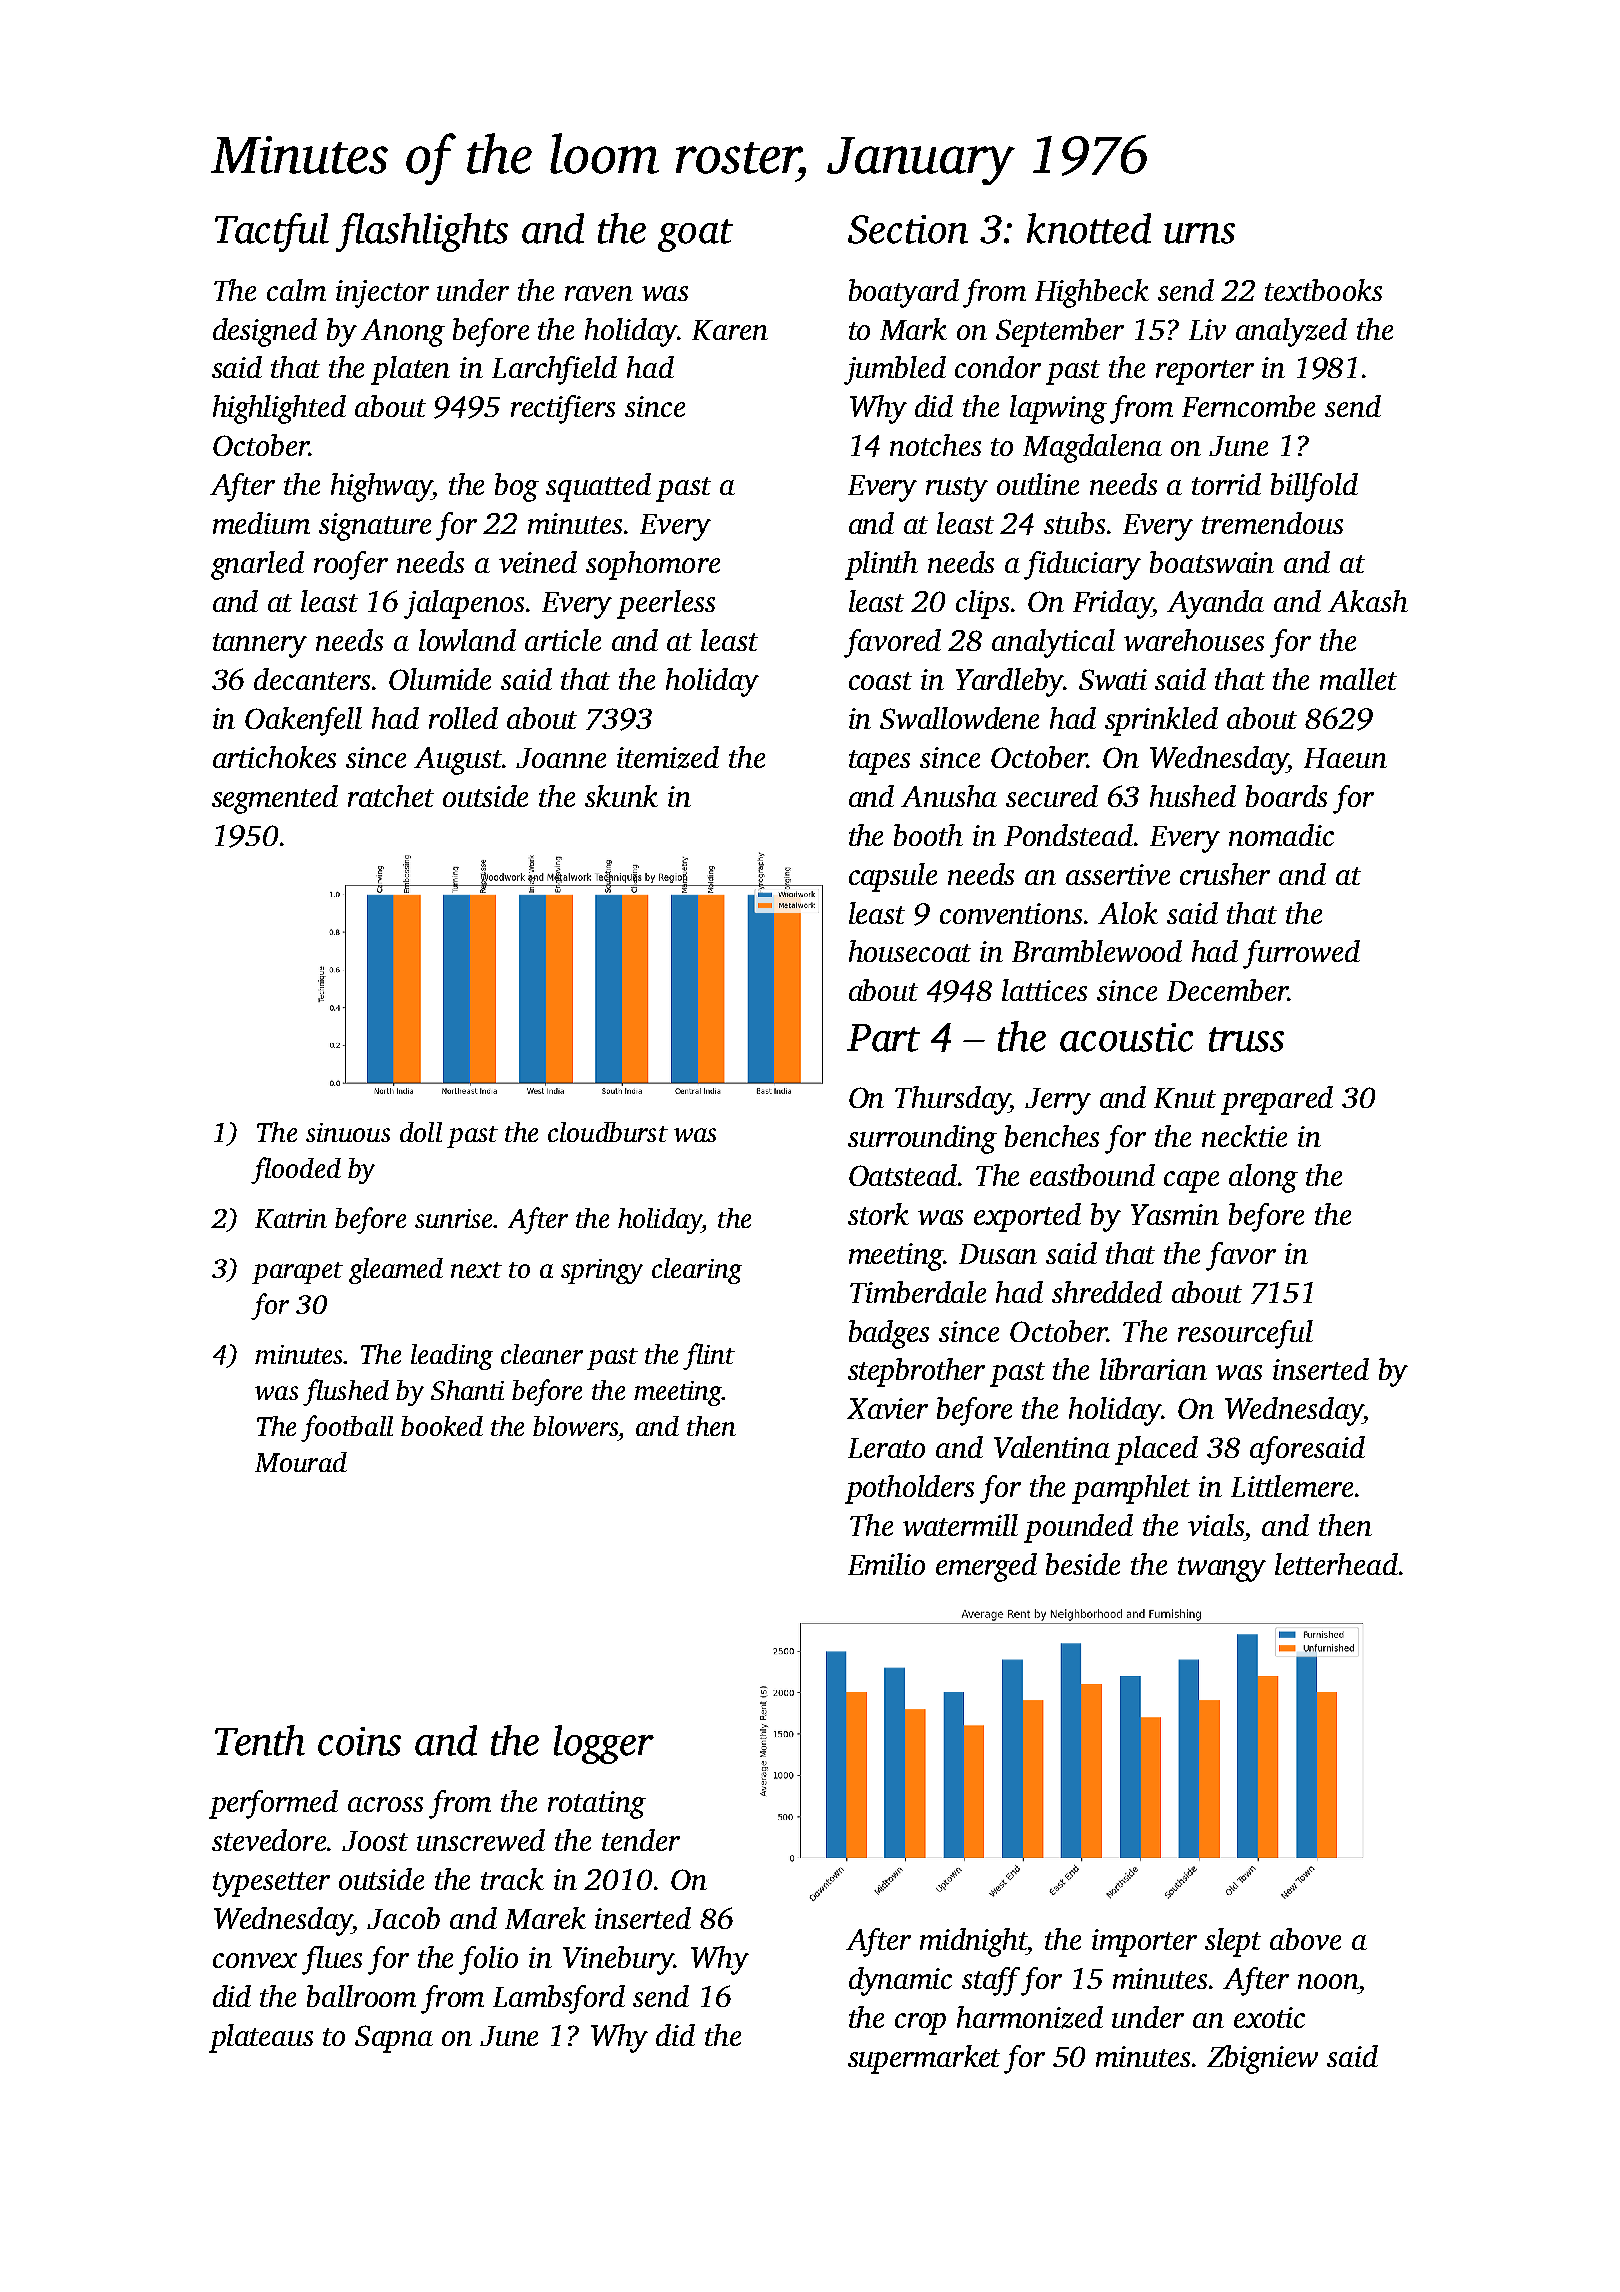 Image resolution: width=1620 pixels, height=2292 pixels. Describe the element at coordinates (604, 1744) in the image. I see `logger` at that location.
